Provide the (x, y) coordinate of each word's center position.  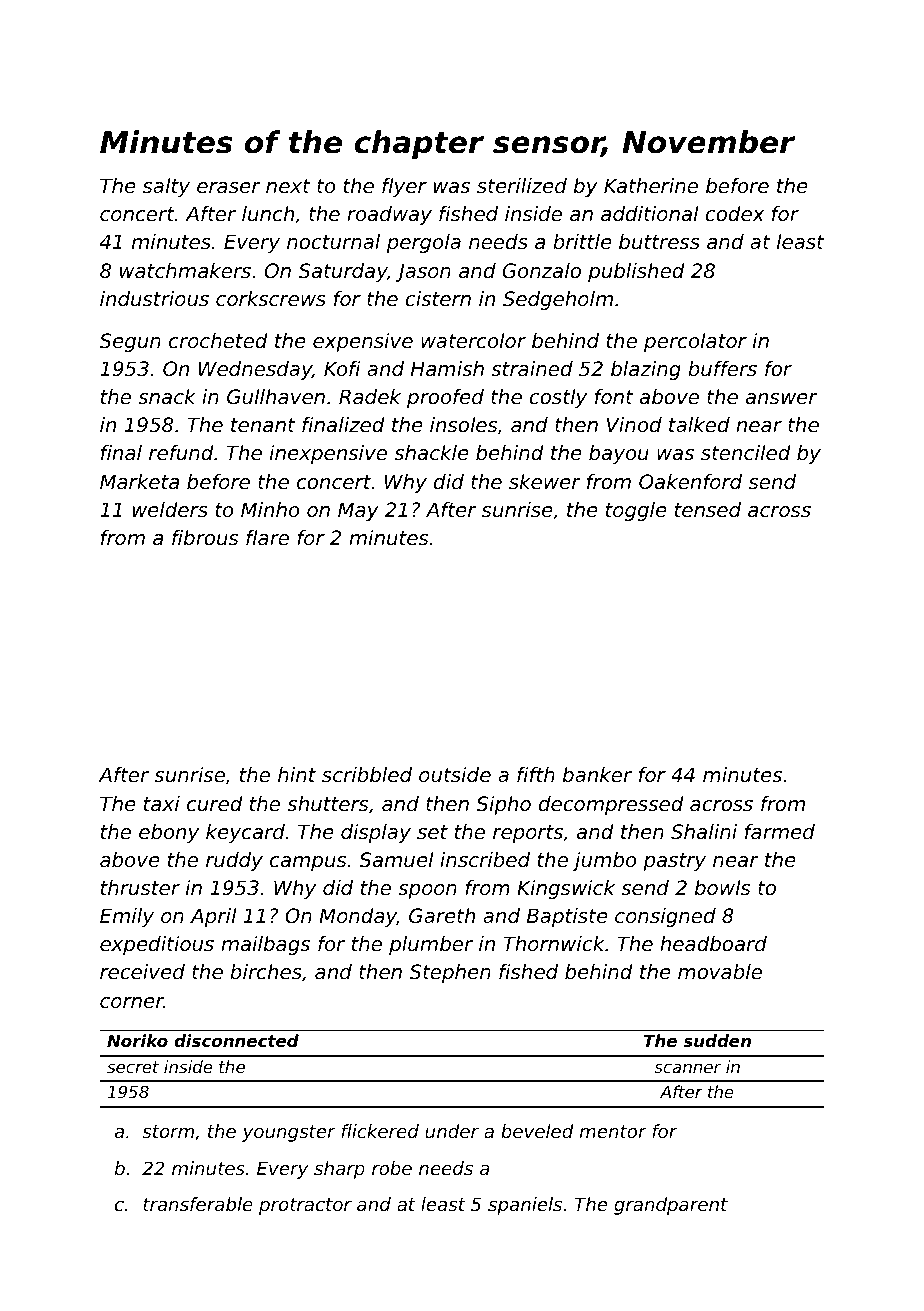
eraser (229, 188)
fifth (536, 774)
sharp (339, 1170)
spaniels (525, 1206)
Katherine (651, 186)
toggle (636, 511)
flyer (404, 187)
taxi (162, 803)
